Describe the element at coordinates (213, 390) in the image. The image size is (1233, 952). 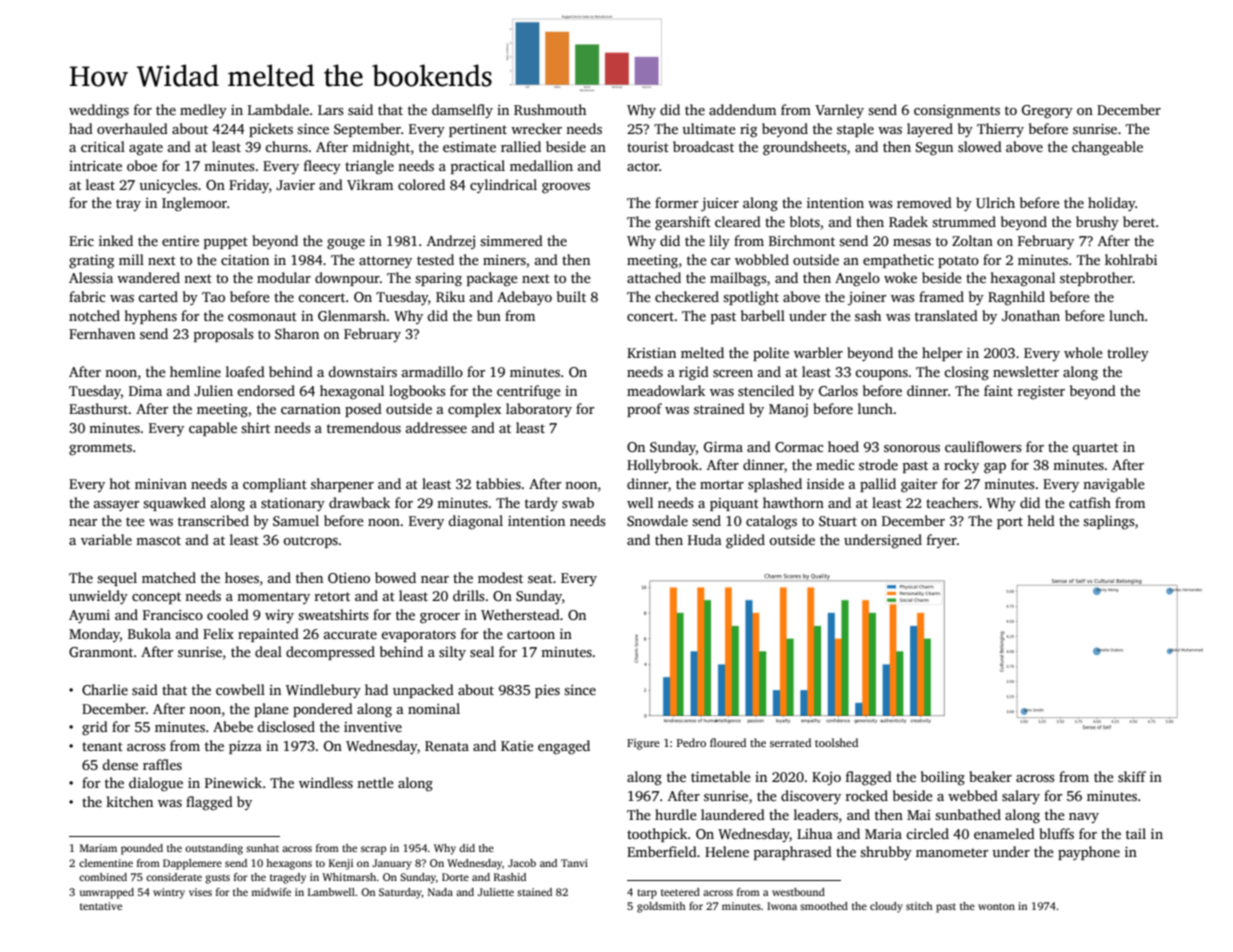
I see `Julien` at that location.
